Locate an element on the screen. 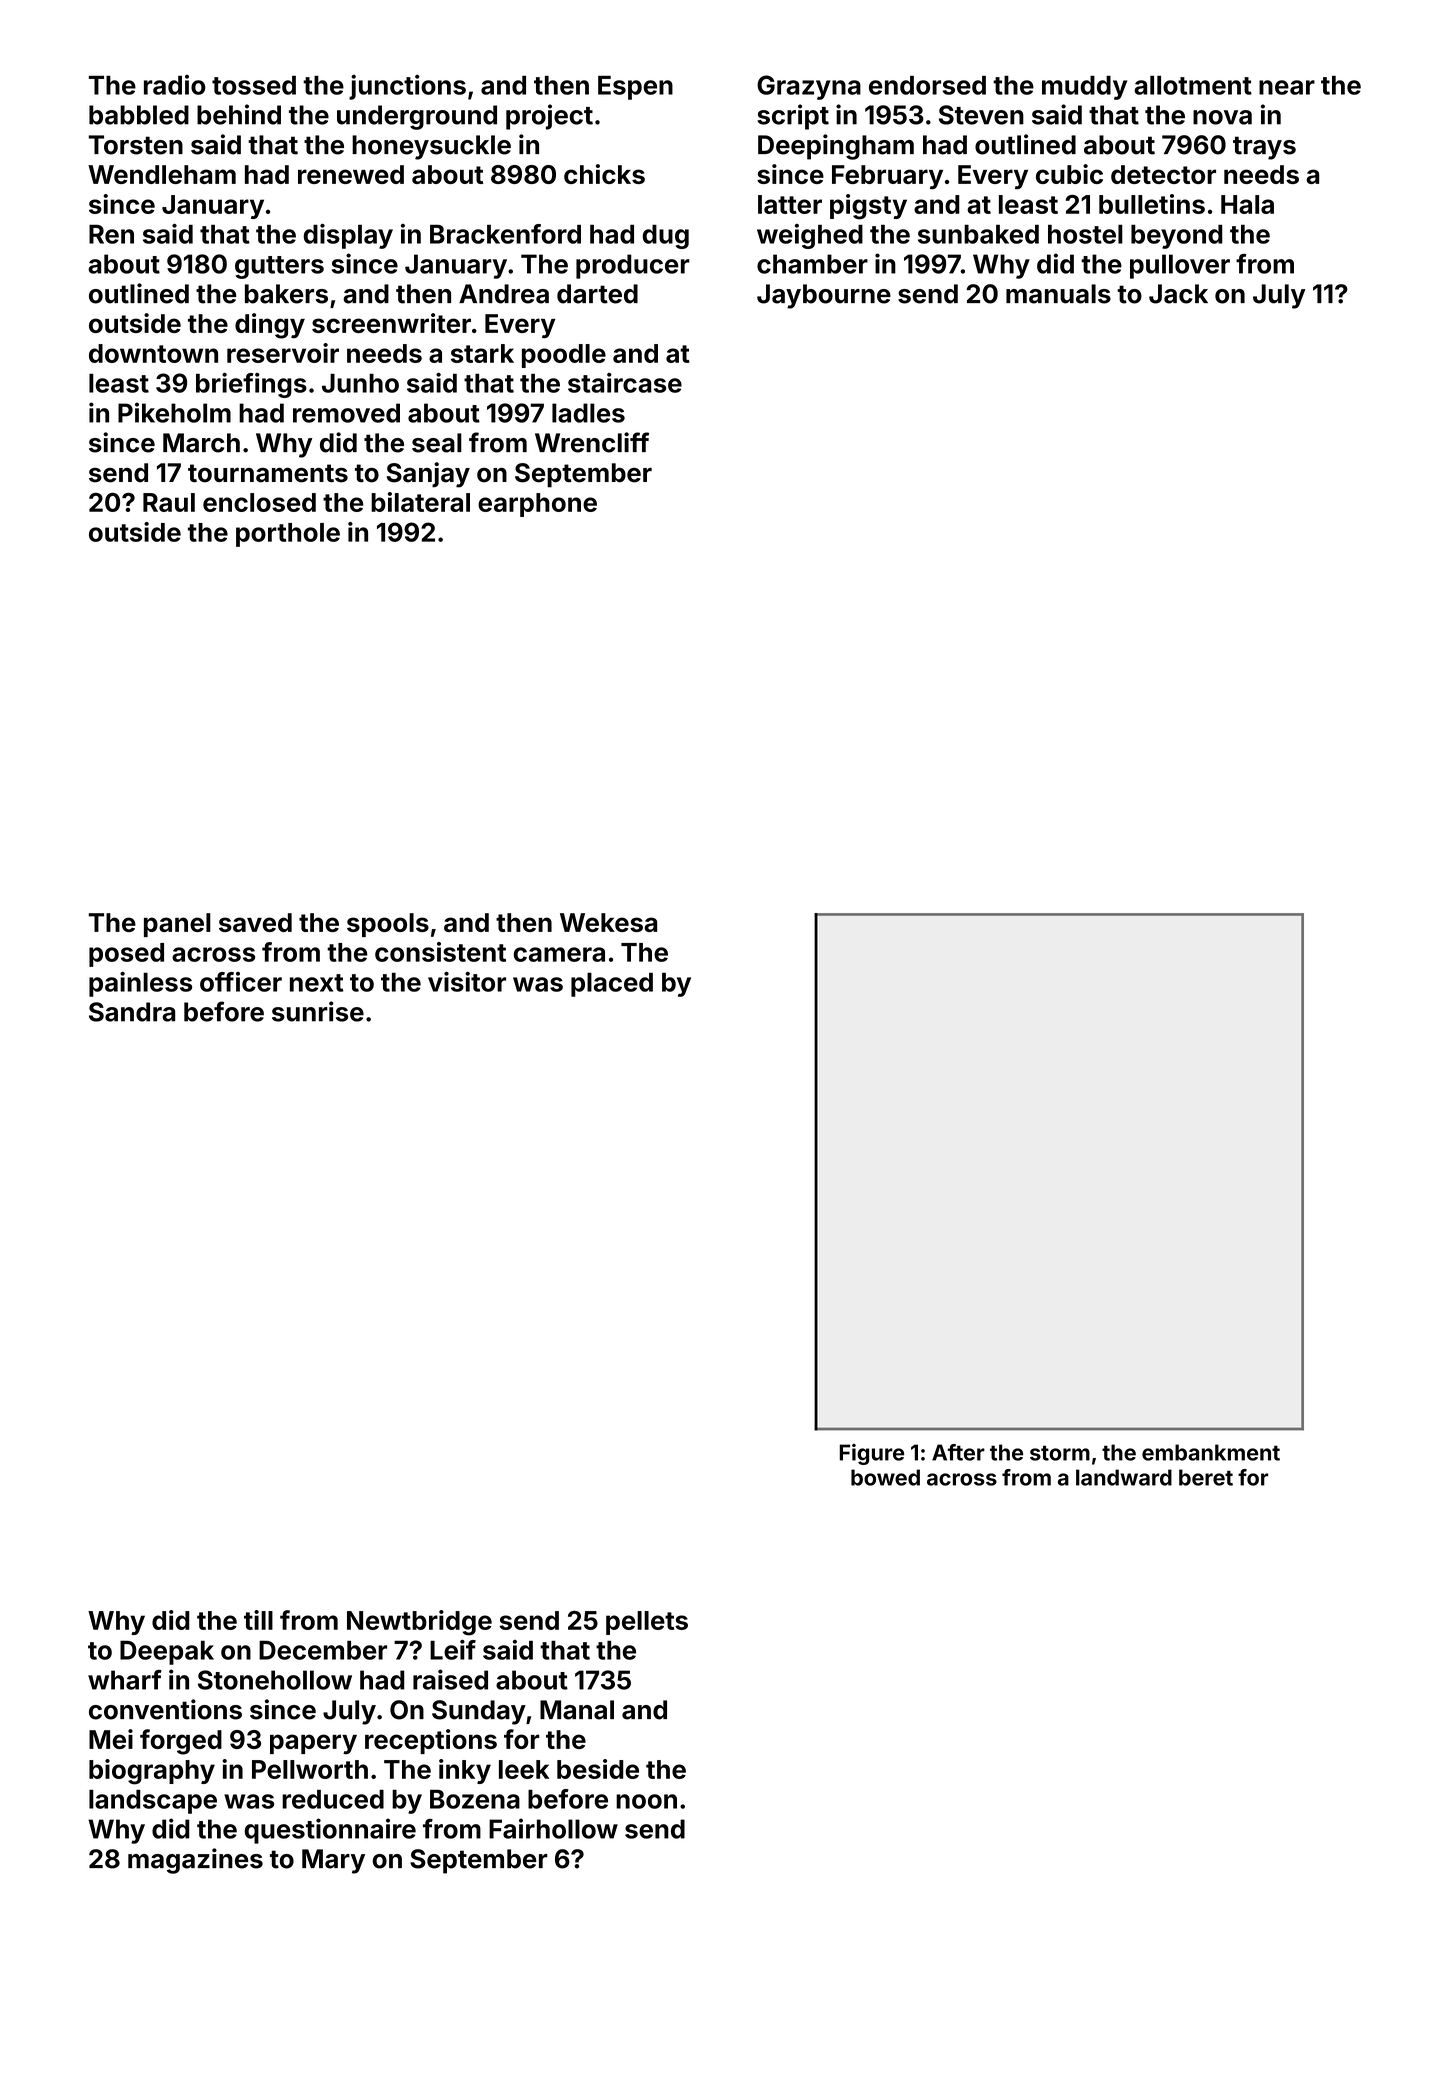 This screenshot has width=1450, height=2100. Sandra is located at coordinates (132, 1012).
